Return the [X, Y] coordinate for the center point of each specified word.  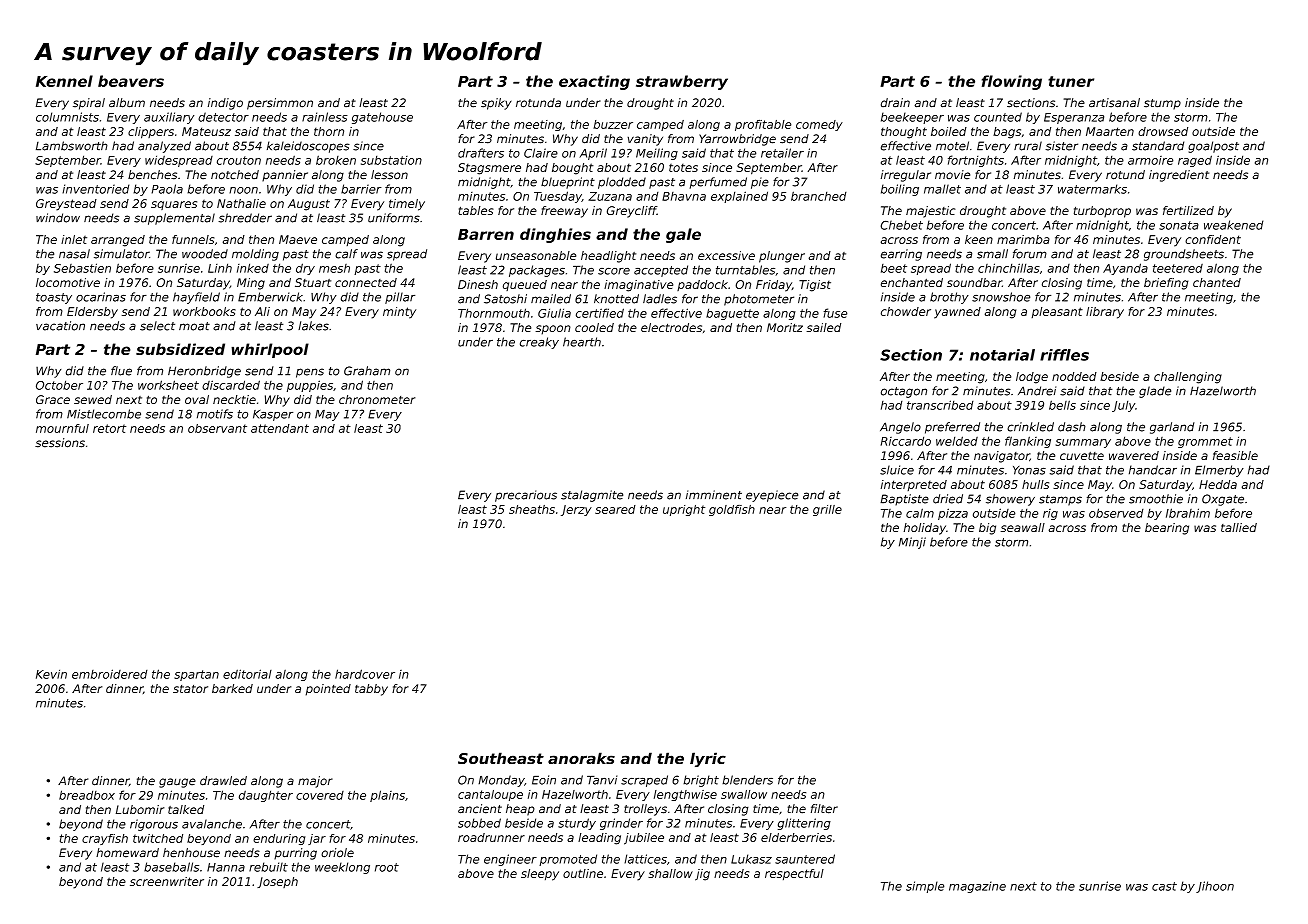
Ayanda [1125, 269]
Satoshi [505, 299]
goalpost [1213, 147]
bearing [1167, 529]
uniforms [394, 218]
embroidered [110, 674]
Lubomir [140, 809]
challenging [1188, 378]
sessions [60, 443]
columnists [67, 117]
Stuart [313, 282]
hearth [582, 342]
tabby [371, 690]
